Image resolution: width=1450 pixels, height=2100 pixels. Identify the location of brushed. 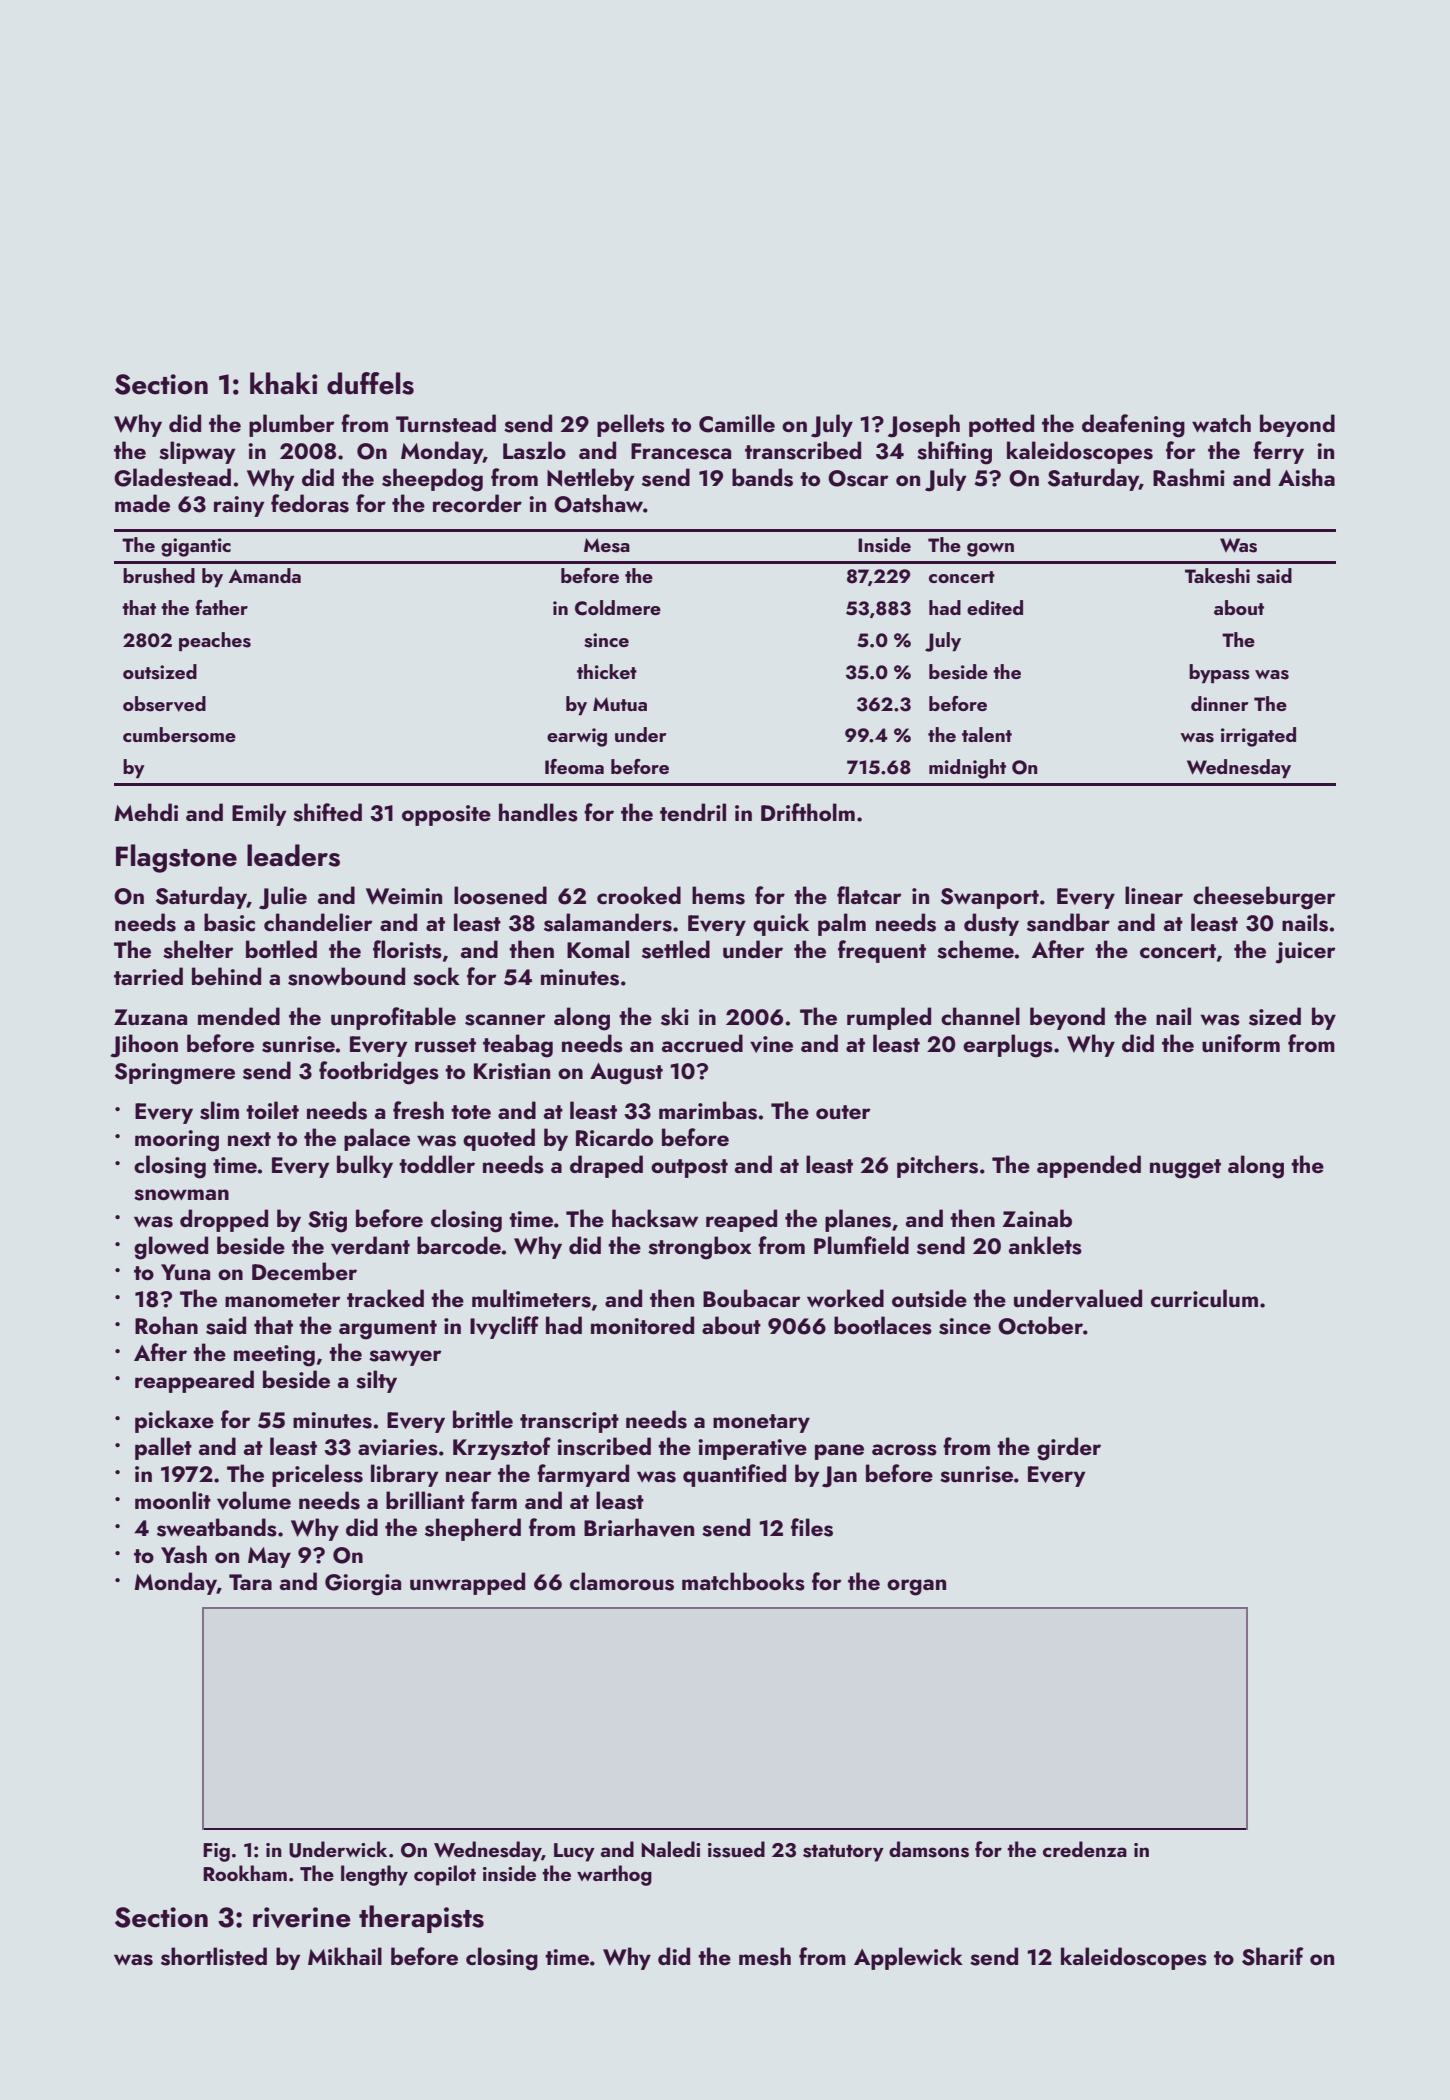
(159, 576).
